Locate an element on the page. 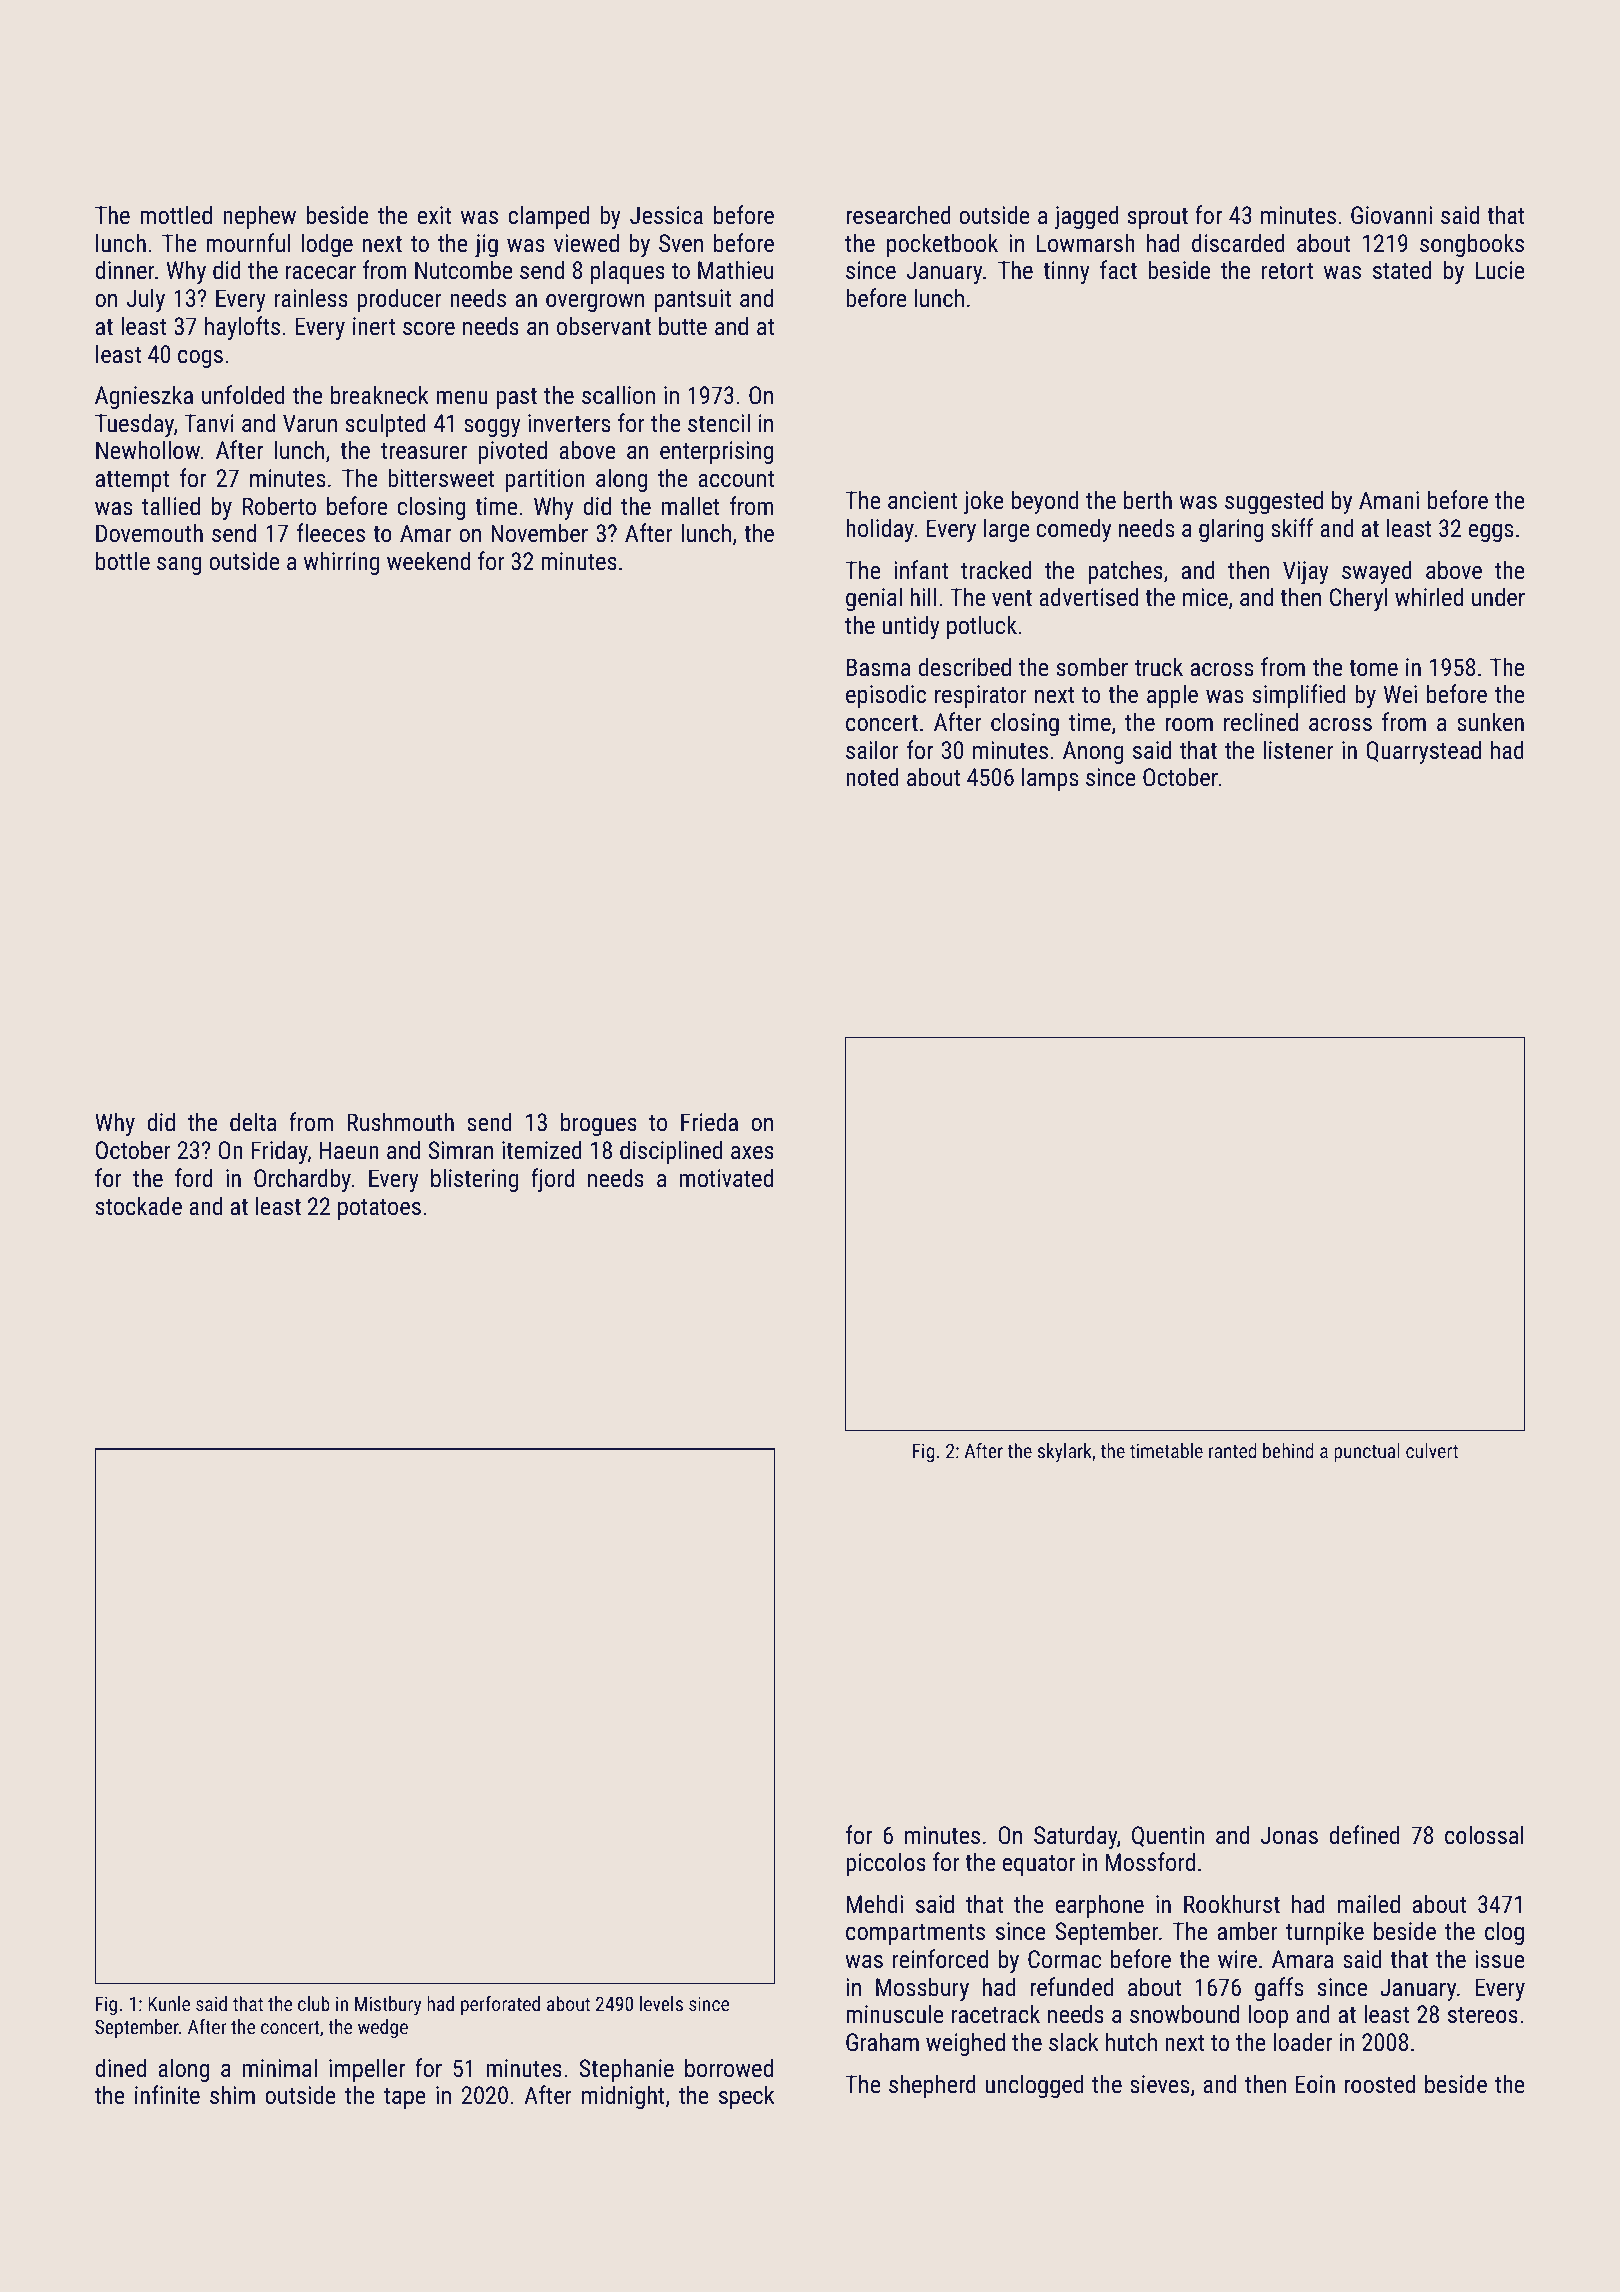  delta is located at coordinates (253, 1121).
